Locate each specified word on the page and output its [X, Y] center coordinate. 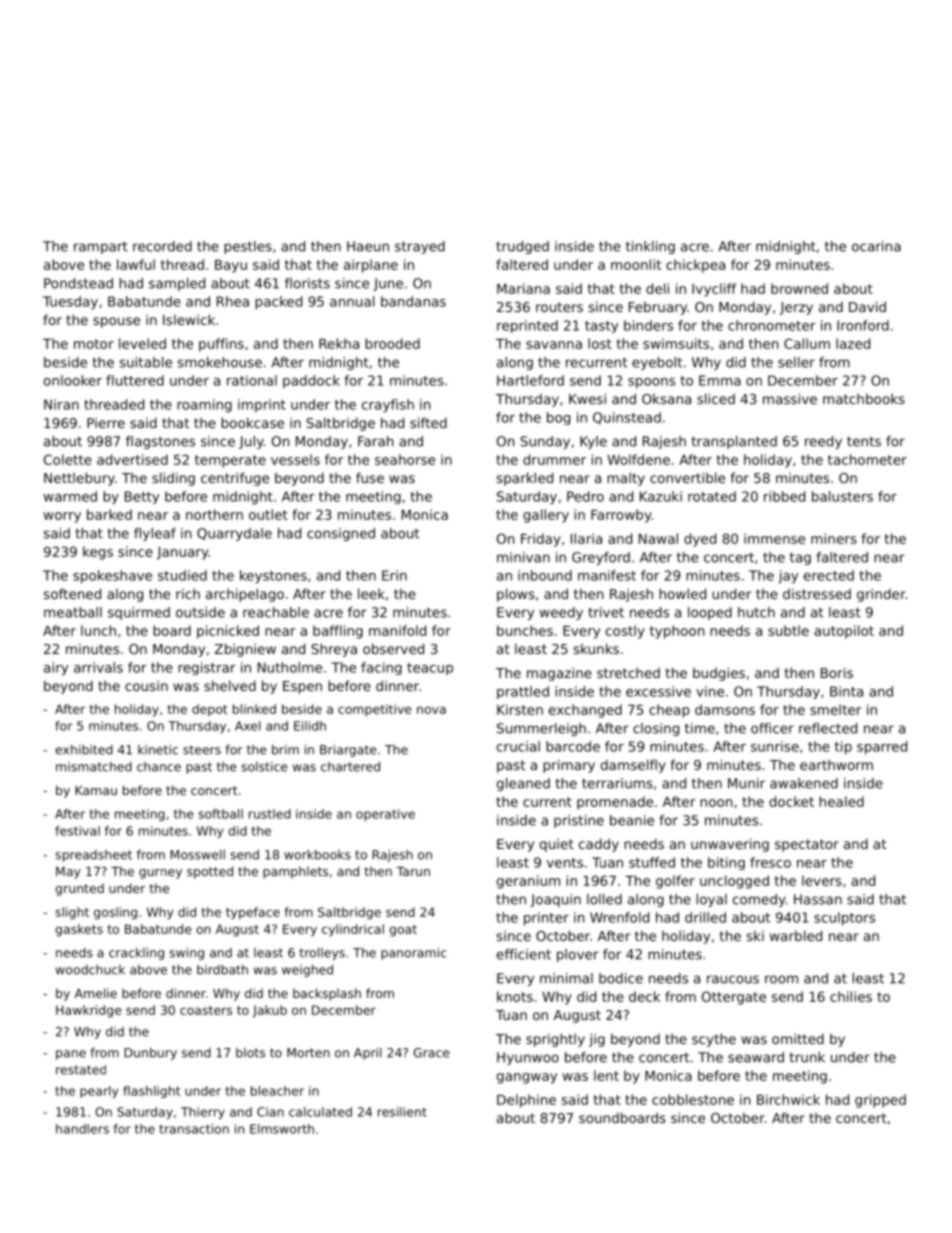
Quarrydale [234, 534]
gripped [880, 1101]
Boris [837, 672]
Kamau [96, 790]
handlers [82, 1129]
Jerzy [796, 308]
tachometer [867, 459]
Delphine [526, 1101]
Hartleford [530, 380]
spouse [116, 322]
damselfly [633, 766]
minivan [523, 557]
